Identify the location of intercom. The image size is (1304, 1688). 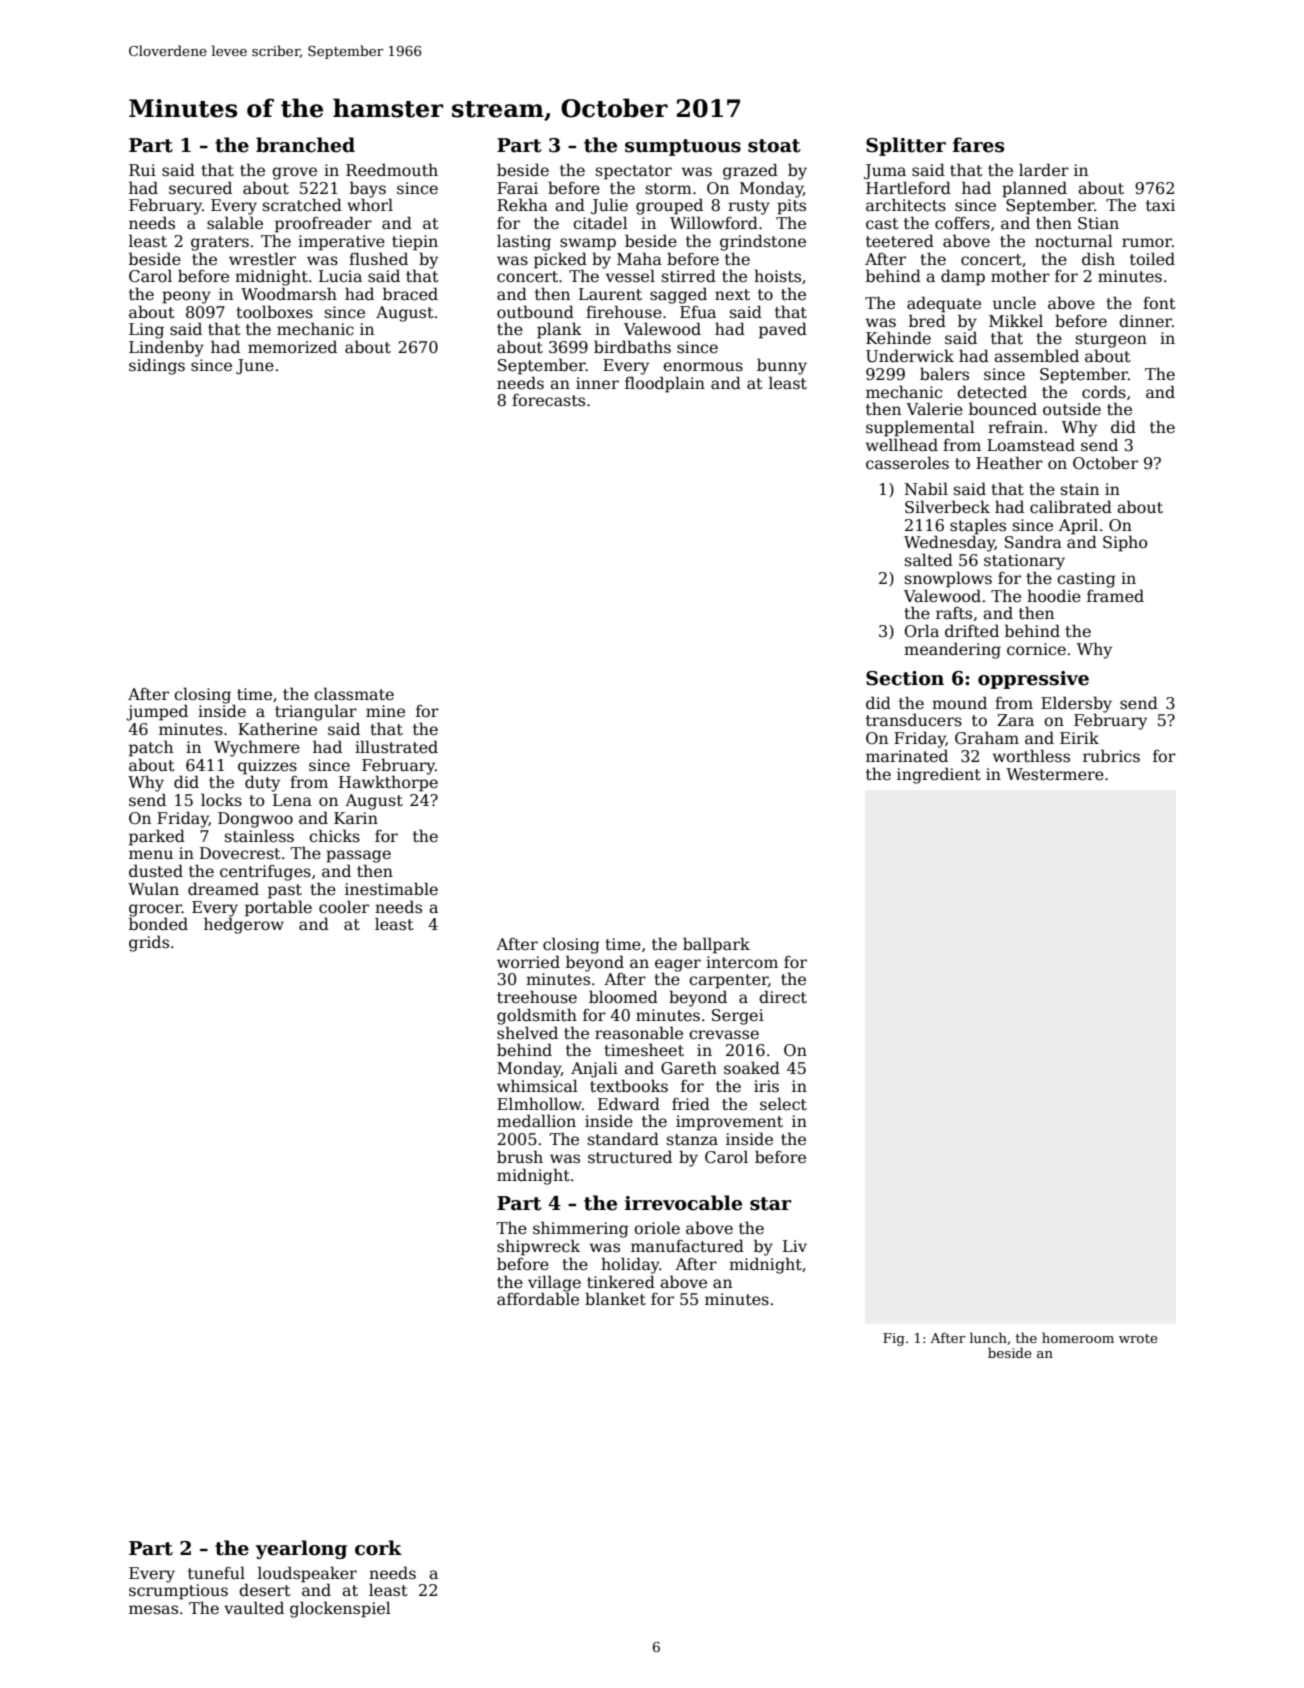
(742, 962).
